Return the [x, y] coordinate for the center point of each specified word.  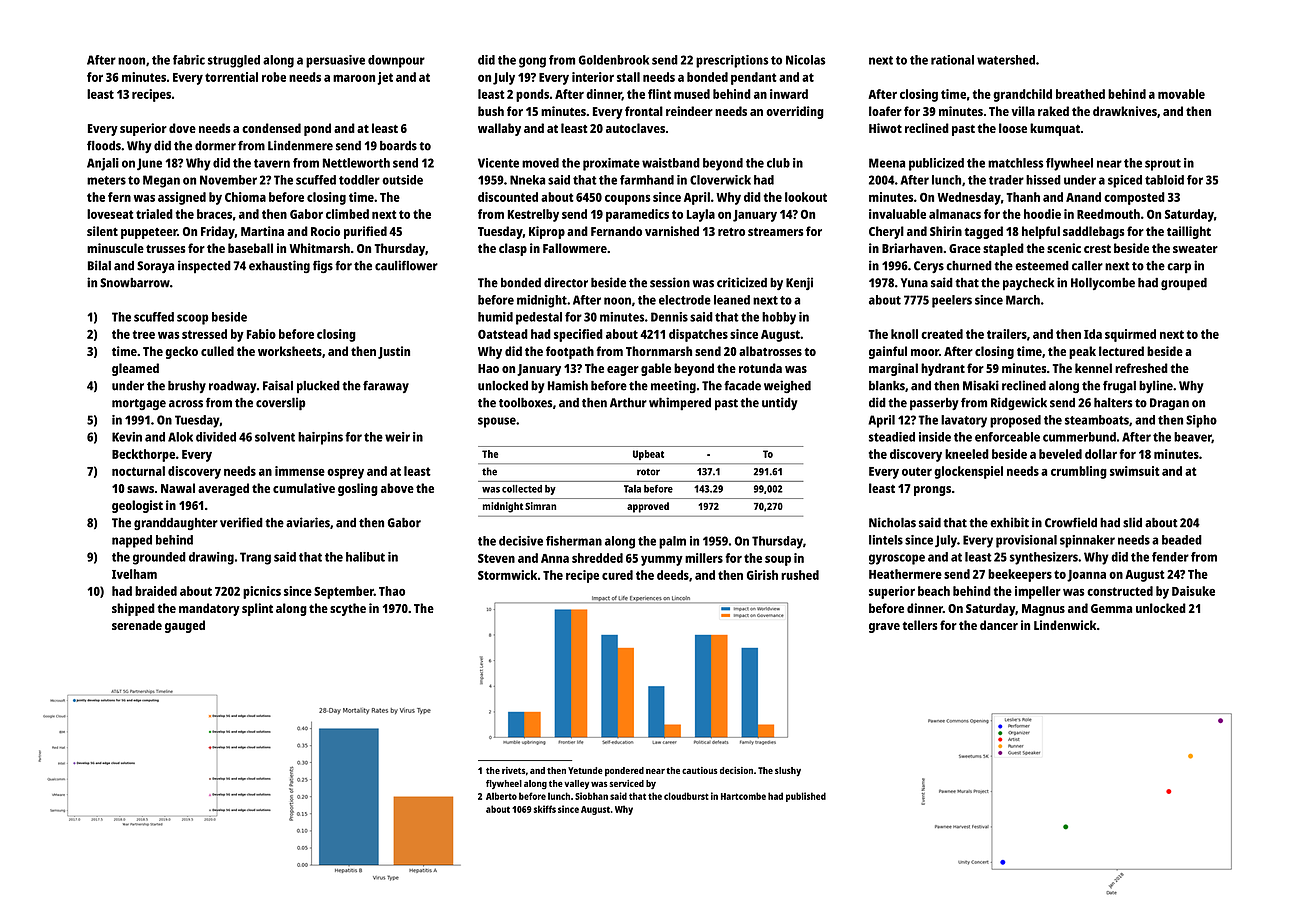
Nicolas [806, 60]
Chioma [245, 197]
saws [140, 489]
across [186, 404]
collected [522, 489]
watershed [1006, 60]
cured [617, 575]
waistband [671, 163]
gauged [185, 626]
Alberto [501, 796]
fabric [189, 60]
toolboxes [525, 403]
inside [935, 437]
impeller [1038, 592]
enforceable [1007, 437]
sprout [1163, 165]
